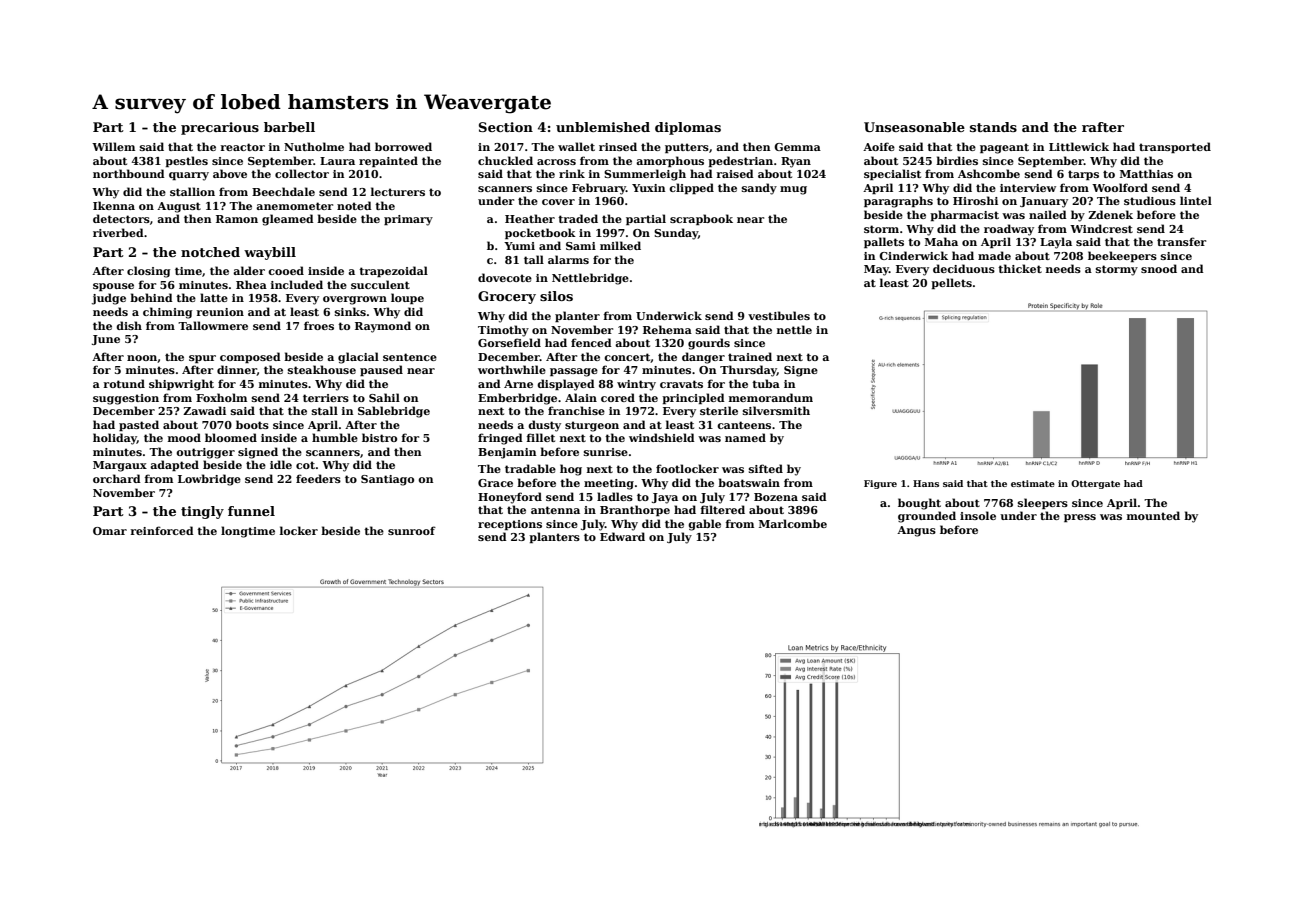 This screenshot has width=1308, height=924. I want to click on tuba, so click(766, 383).
